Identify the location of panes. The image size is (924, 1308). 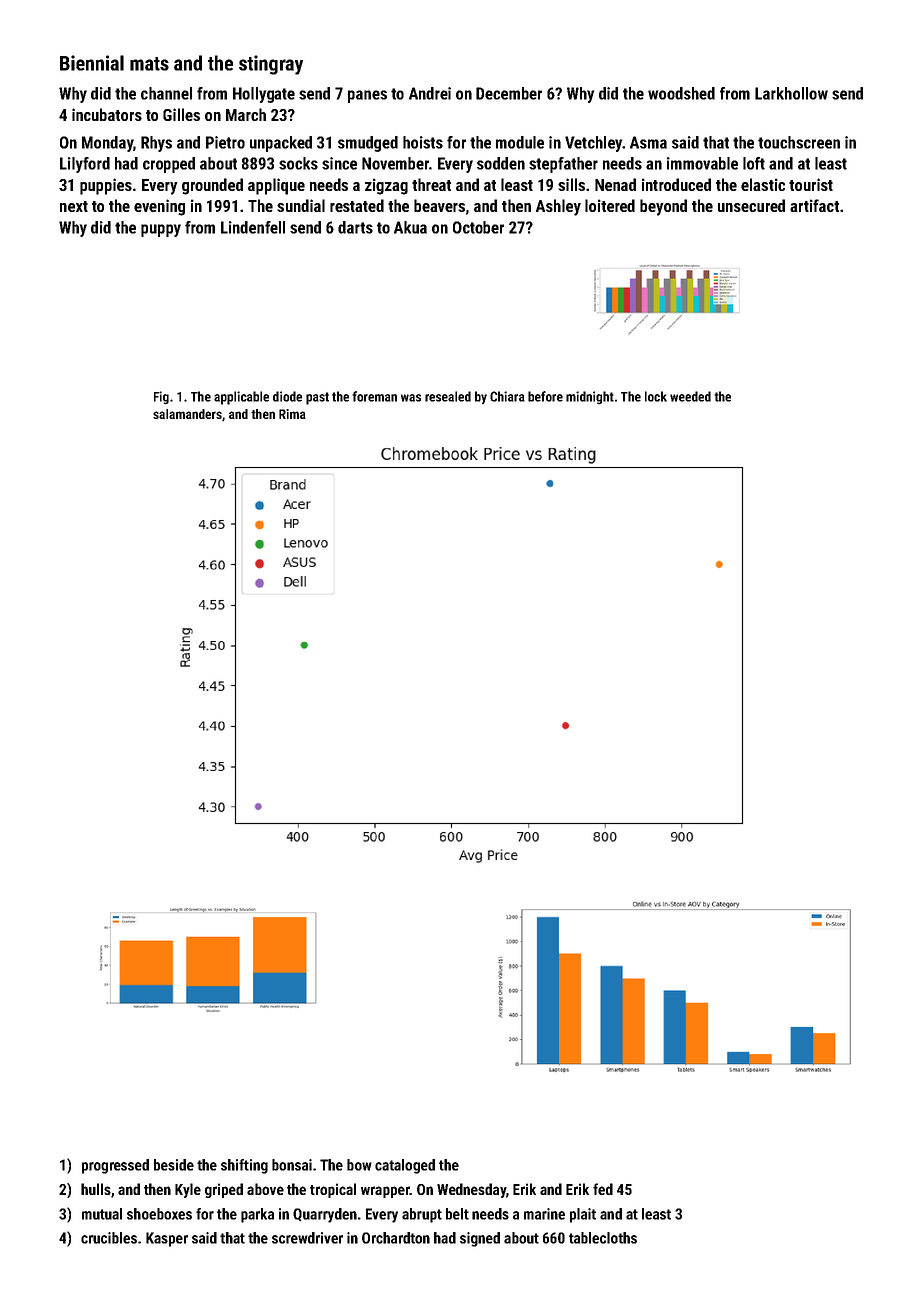
(367, 96).
